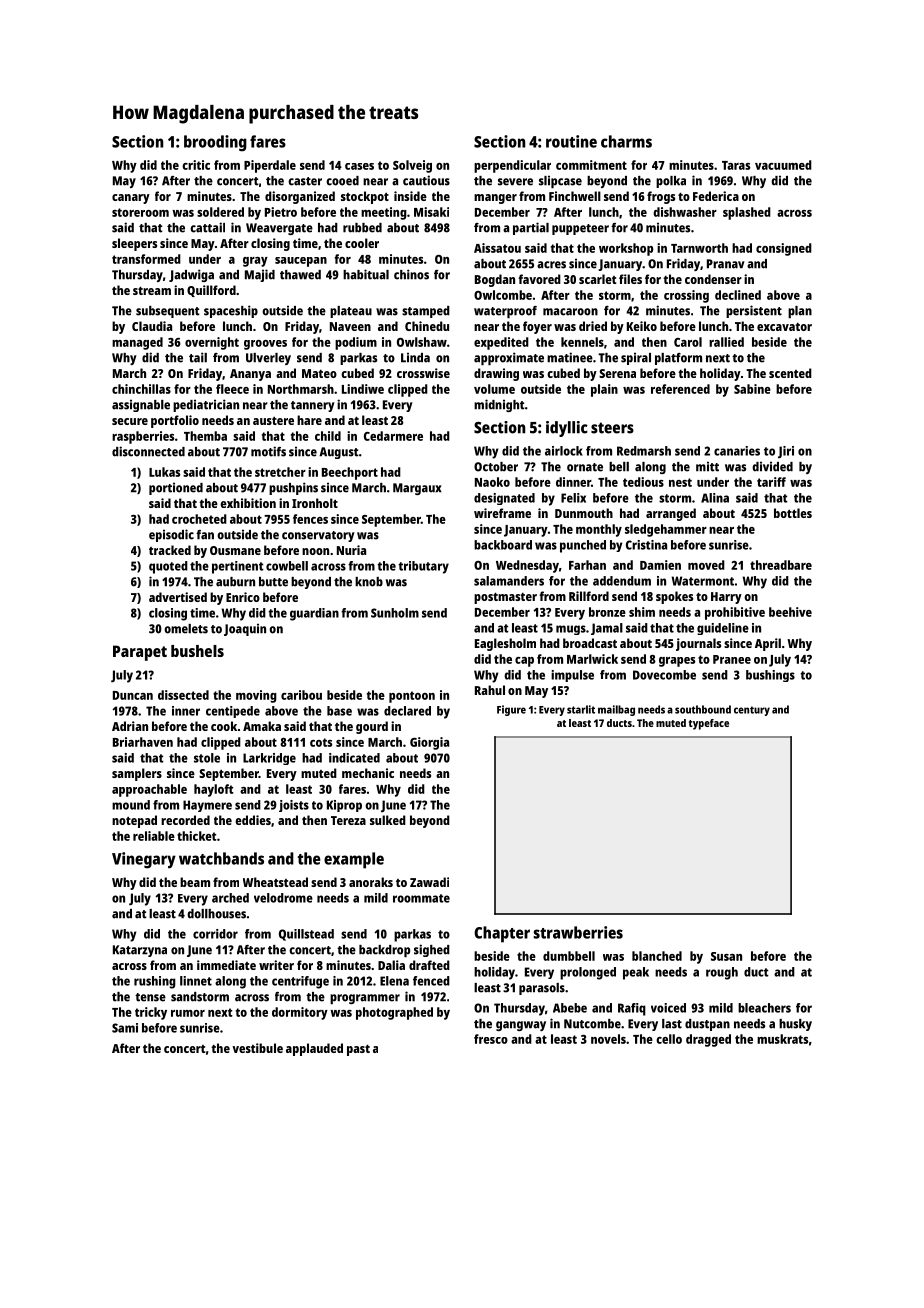 The height and width of the image is (1308, 924). Describe the element at coordinates (232, 389) in the image. I see `fleece` at that location.
